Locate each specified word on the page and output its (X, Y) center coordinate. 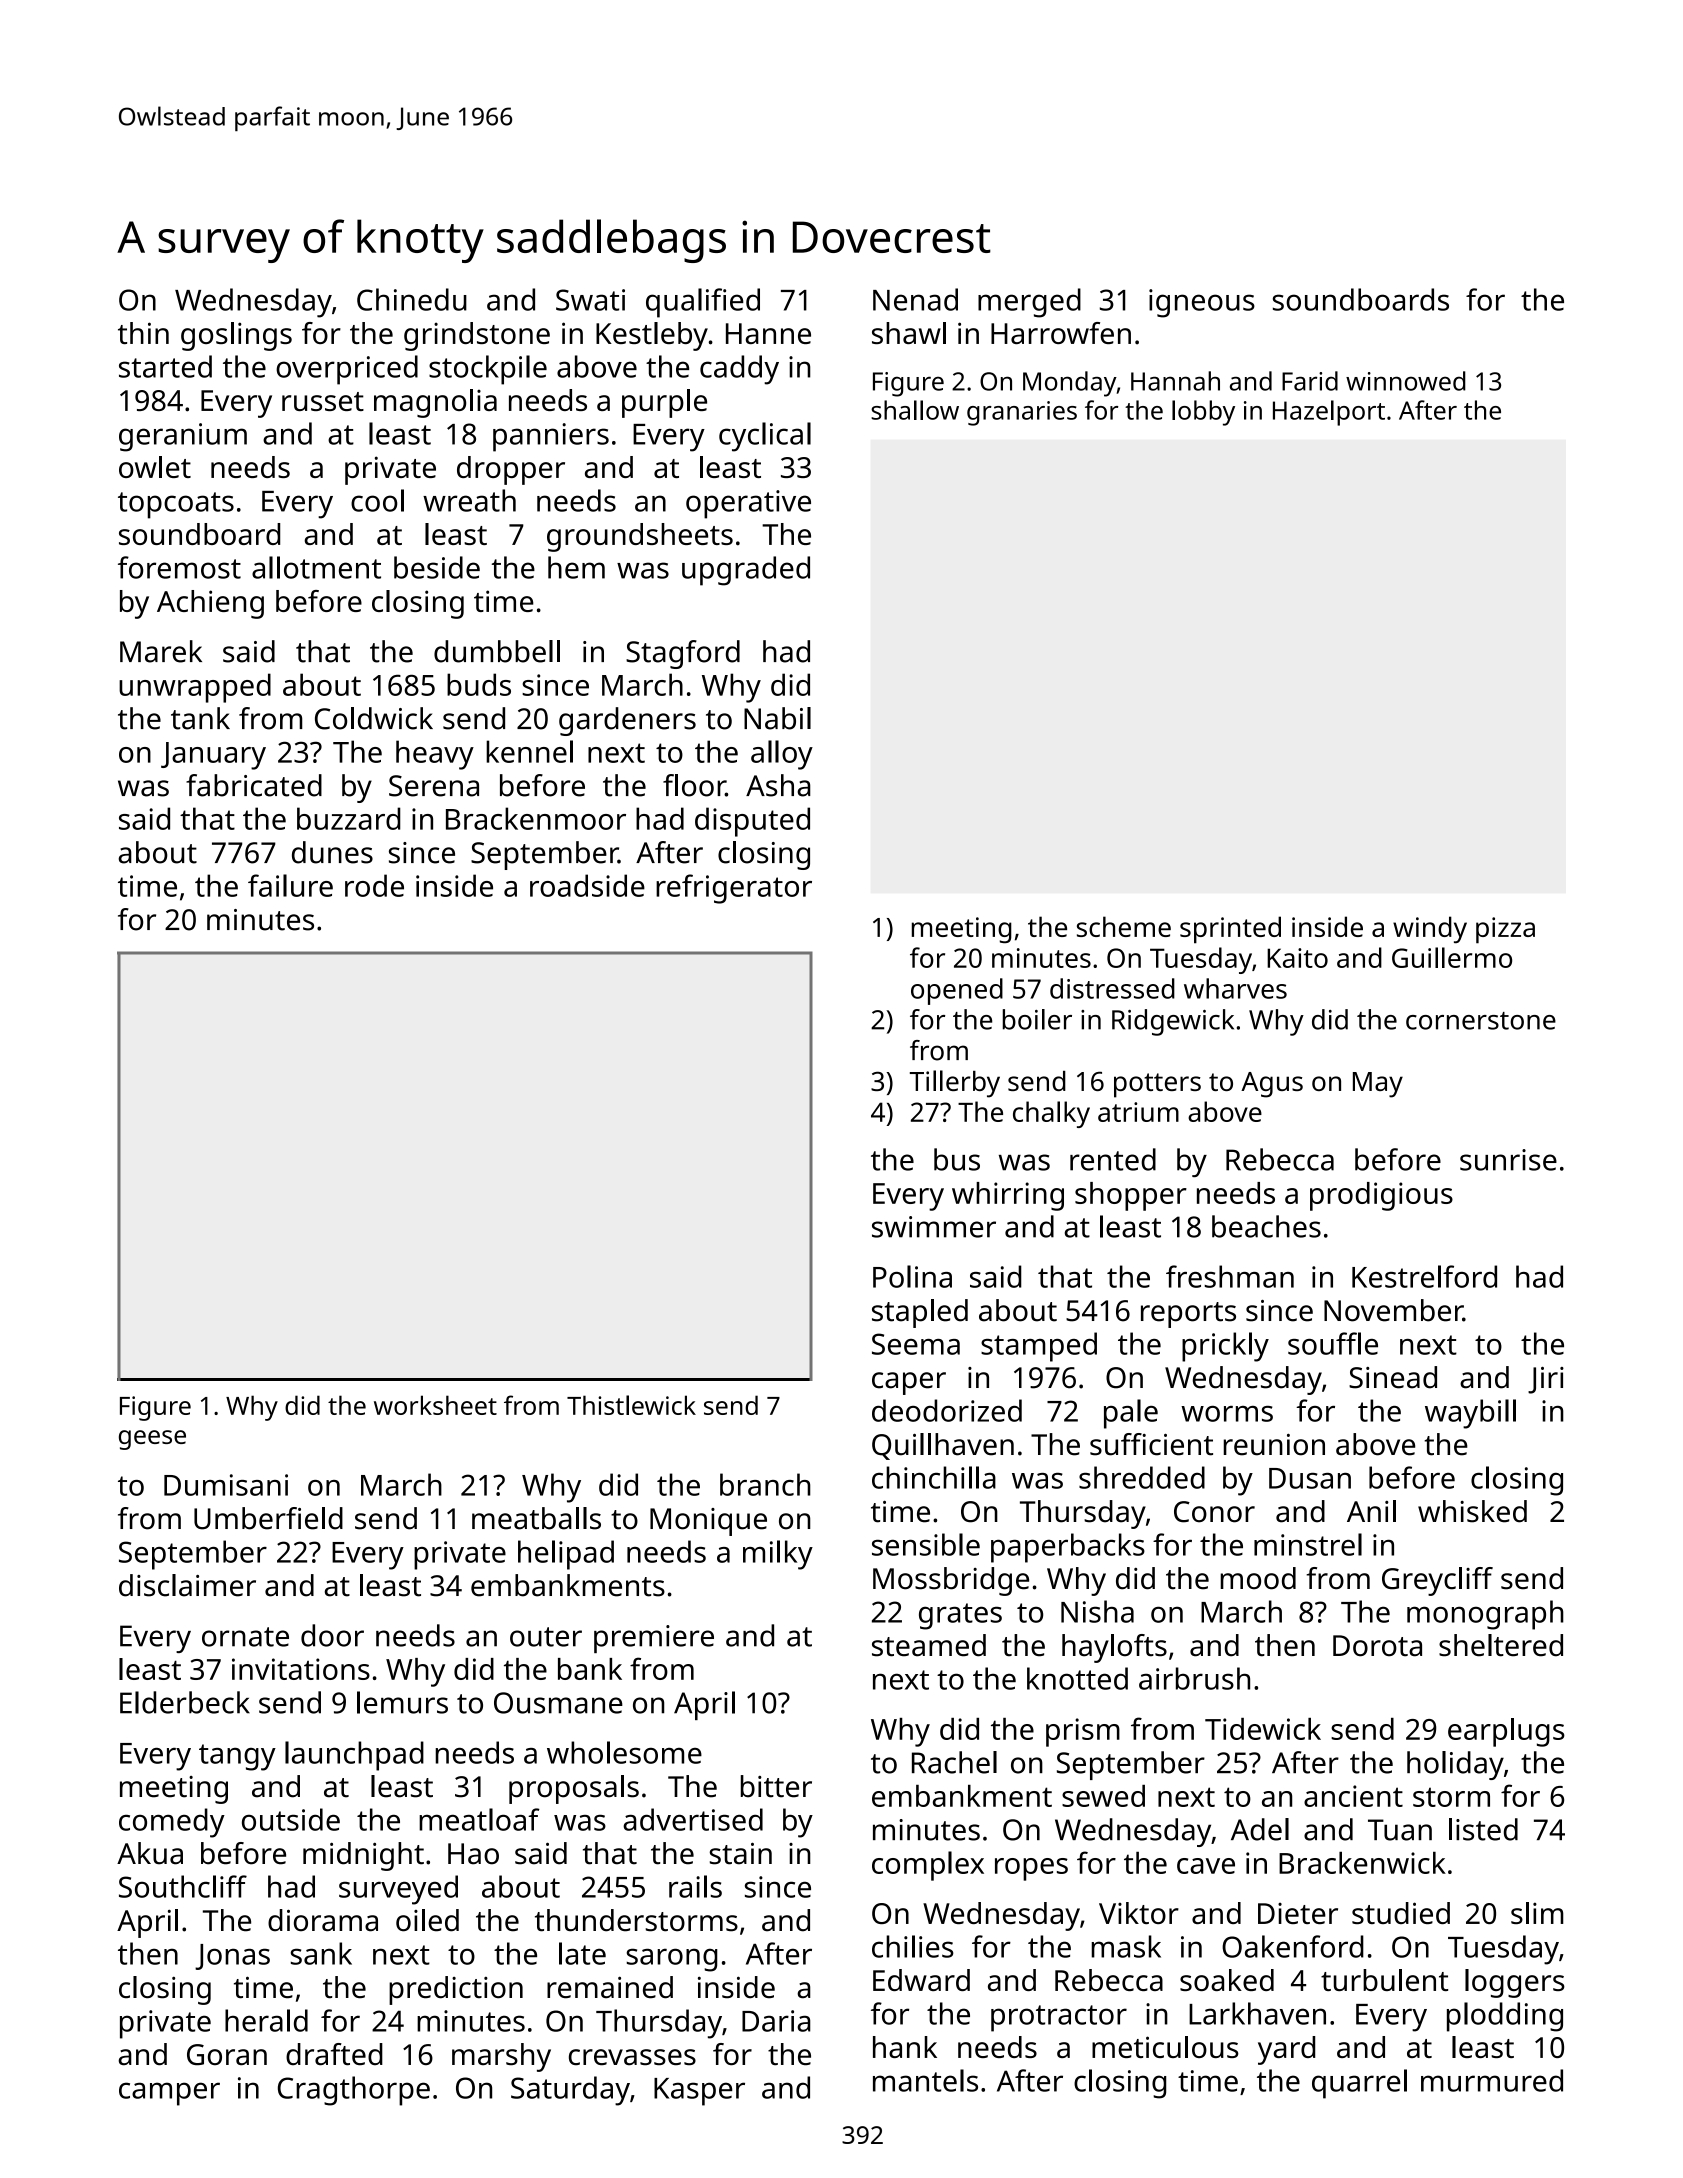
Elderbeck (185, 1702)
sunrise (1508, 1160)
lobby (1203, 413)
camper (169, 2094)
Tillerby (955, 1084)
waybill (1470, 1414)
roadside (587, 885)
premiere (654, 1639)
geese (152, 1440)
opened (957, 991)
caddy (739, 370)
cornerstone (1481, 1021)
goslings (236, 336)
